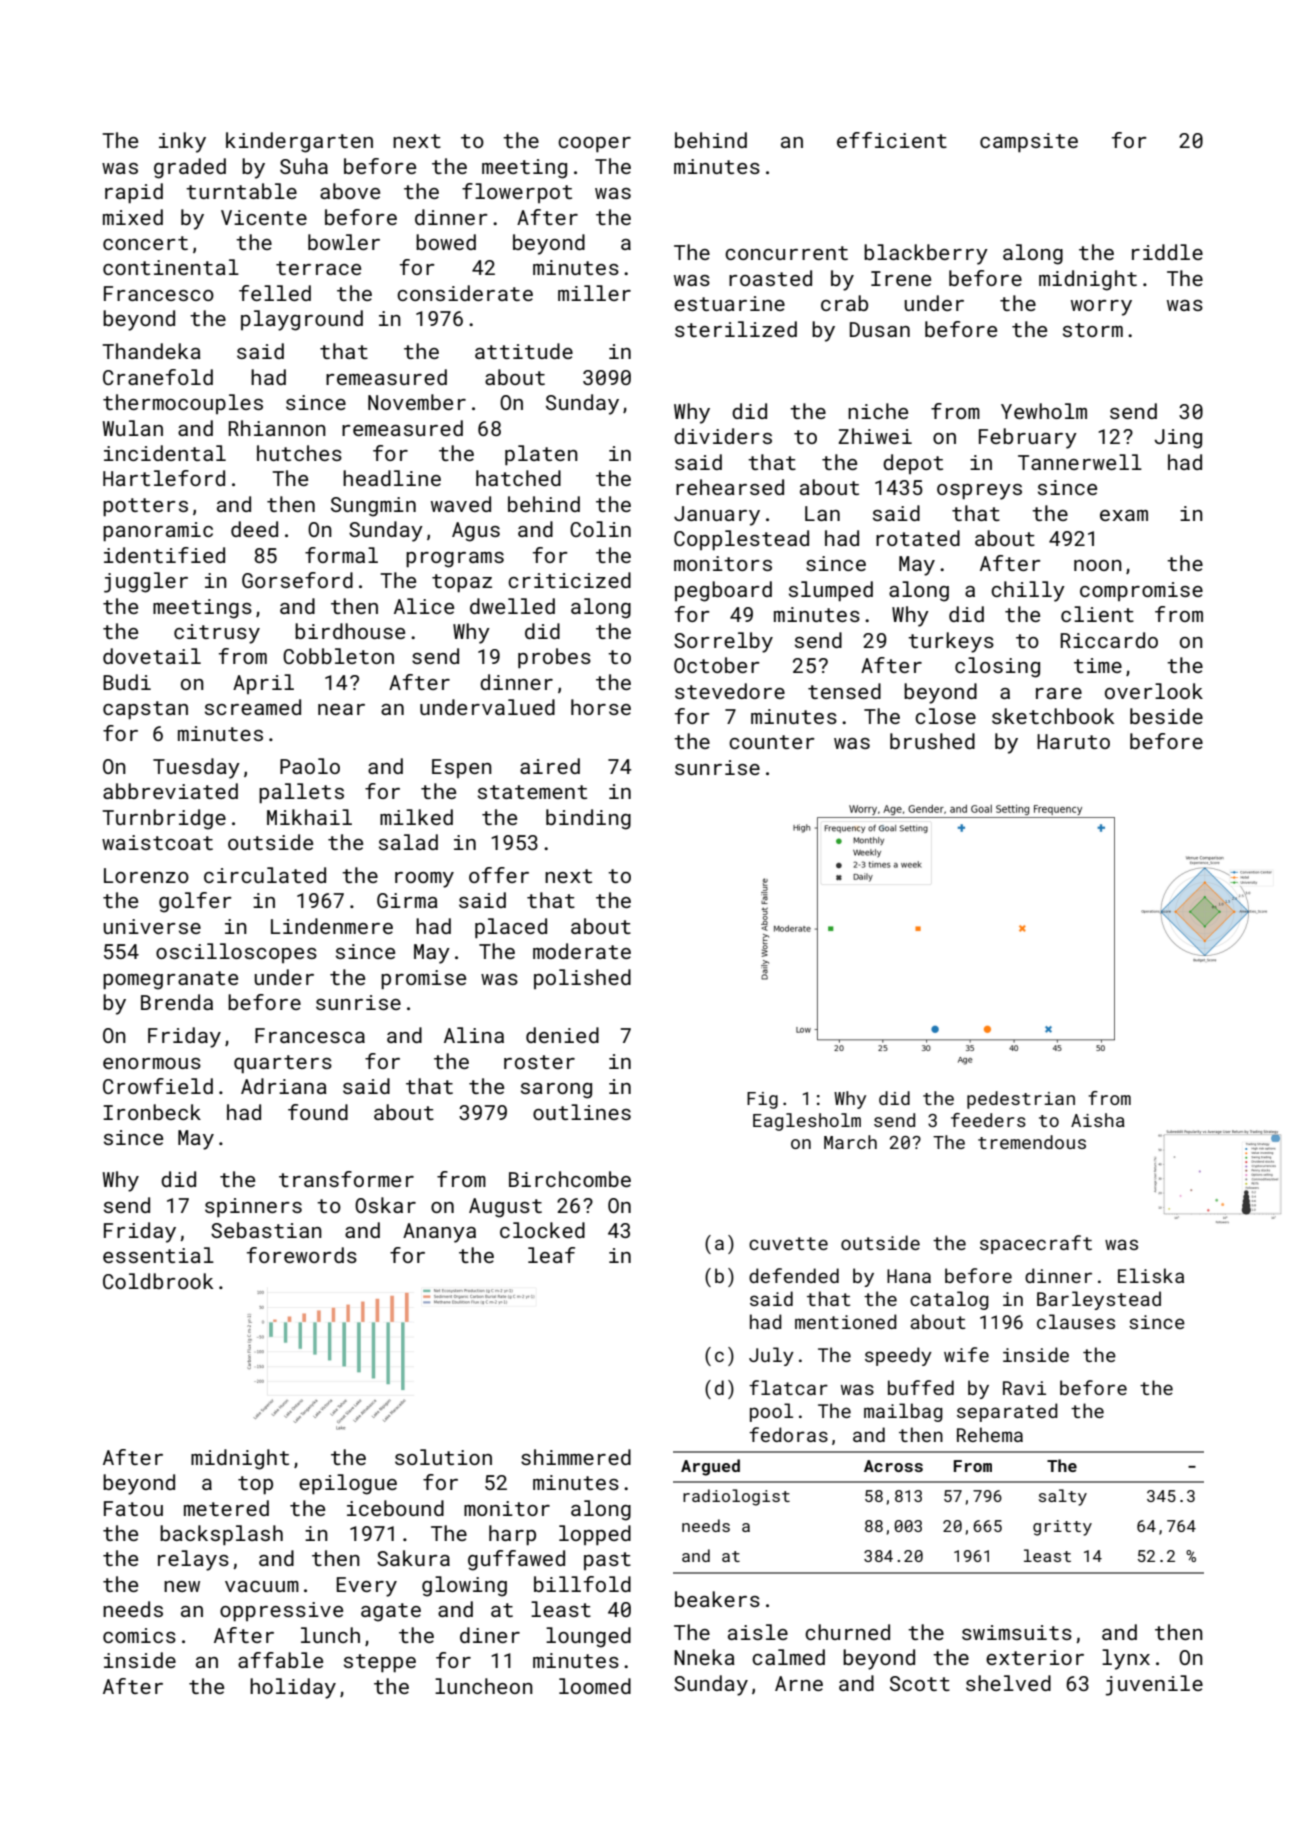 This image has width=1306, height=1847. What do you see at coordinates (594, 145) in the image?
I see `cooper` at bounding box center [594, 145].
